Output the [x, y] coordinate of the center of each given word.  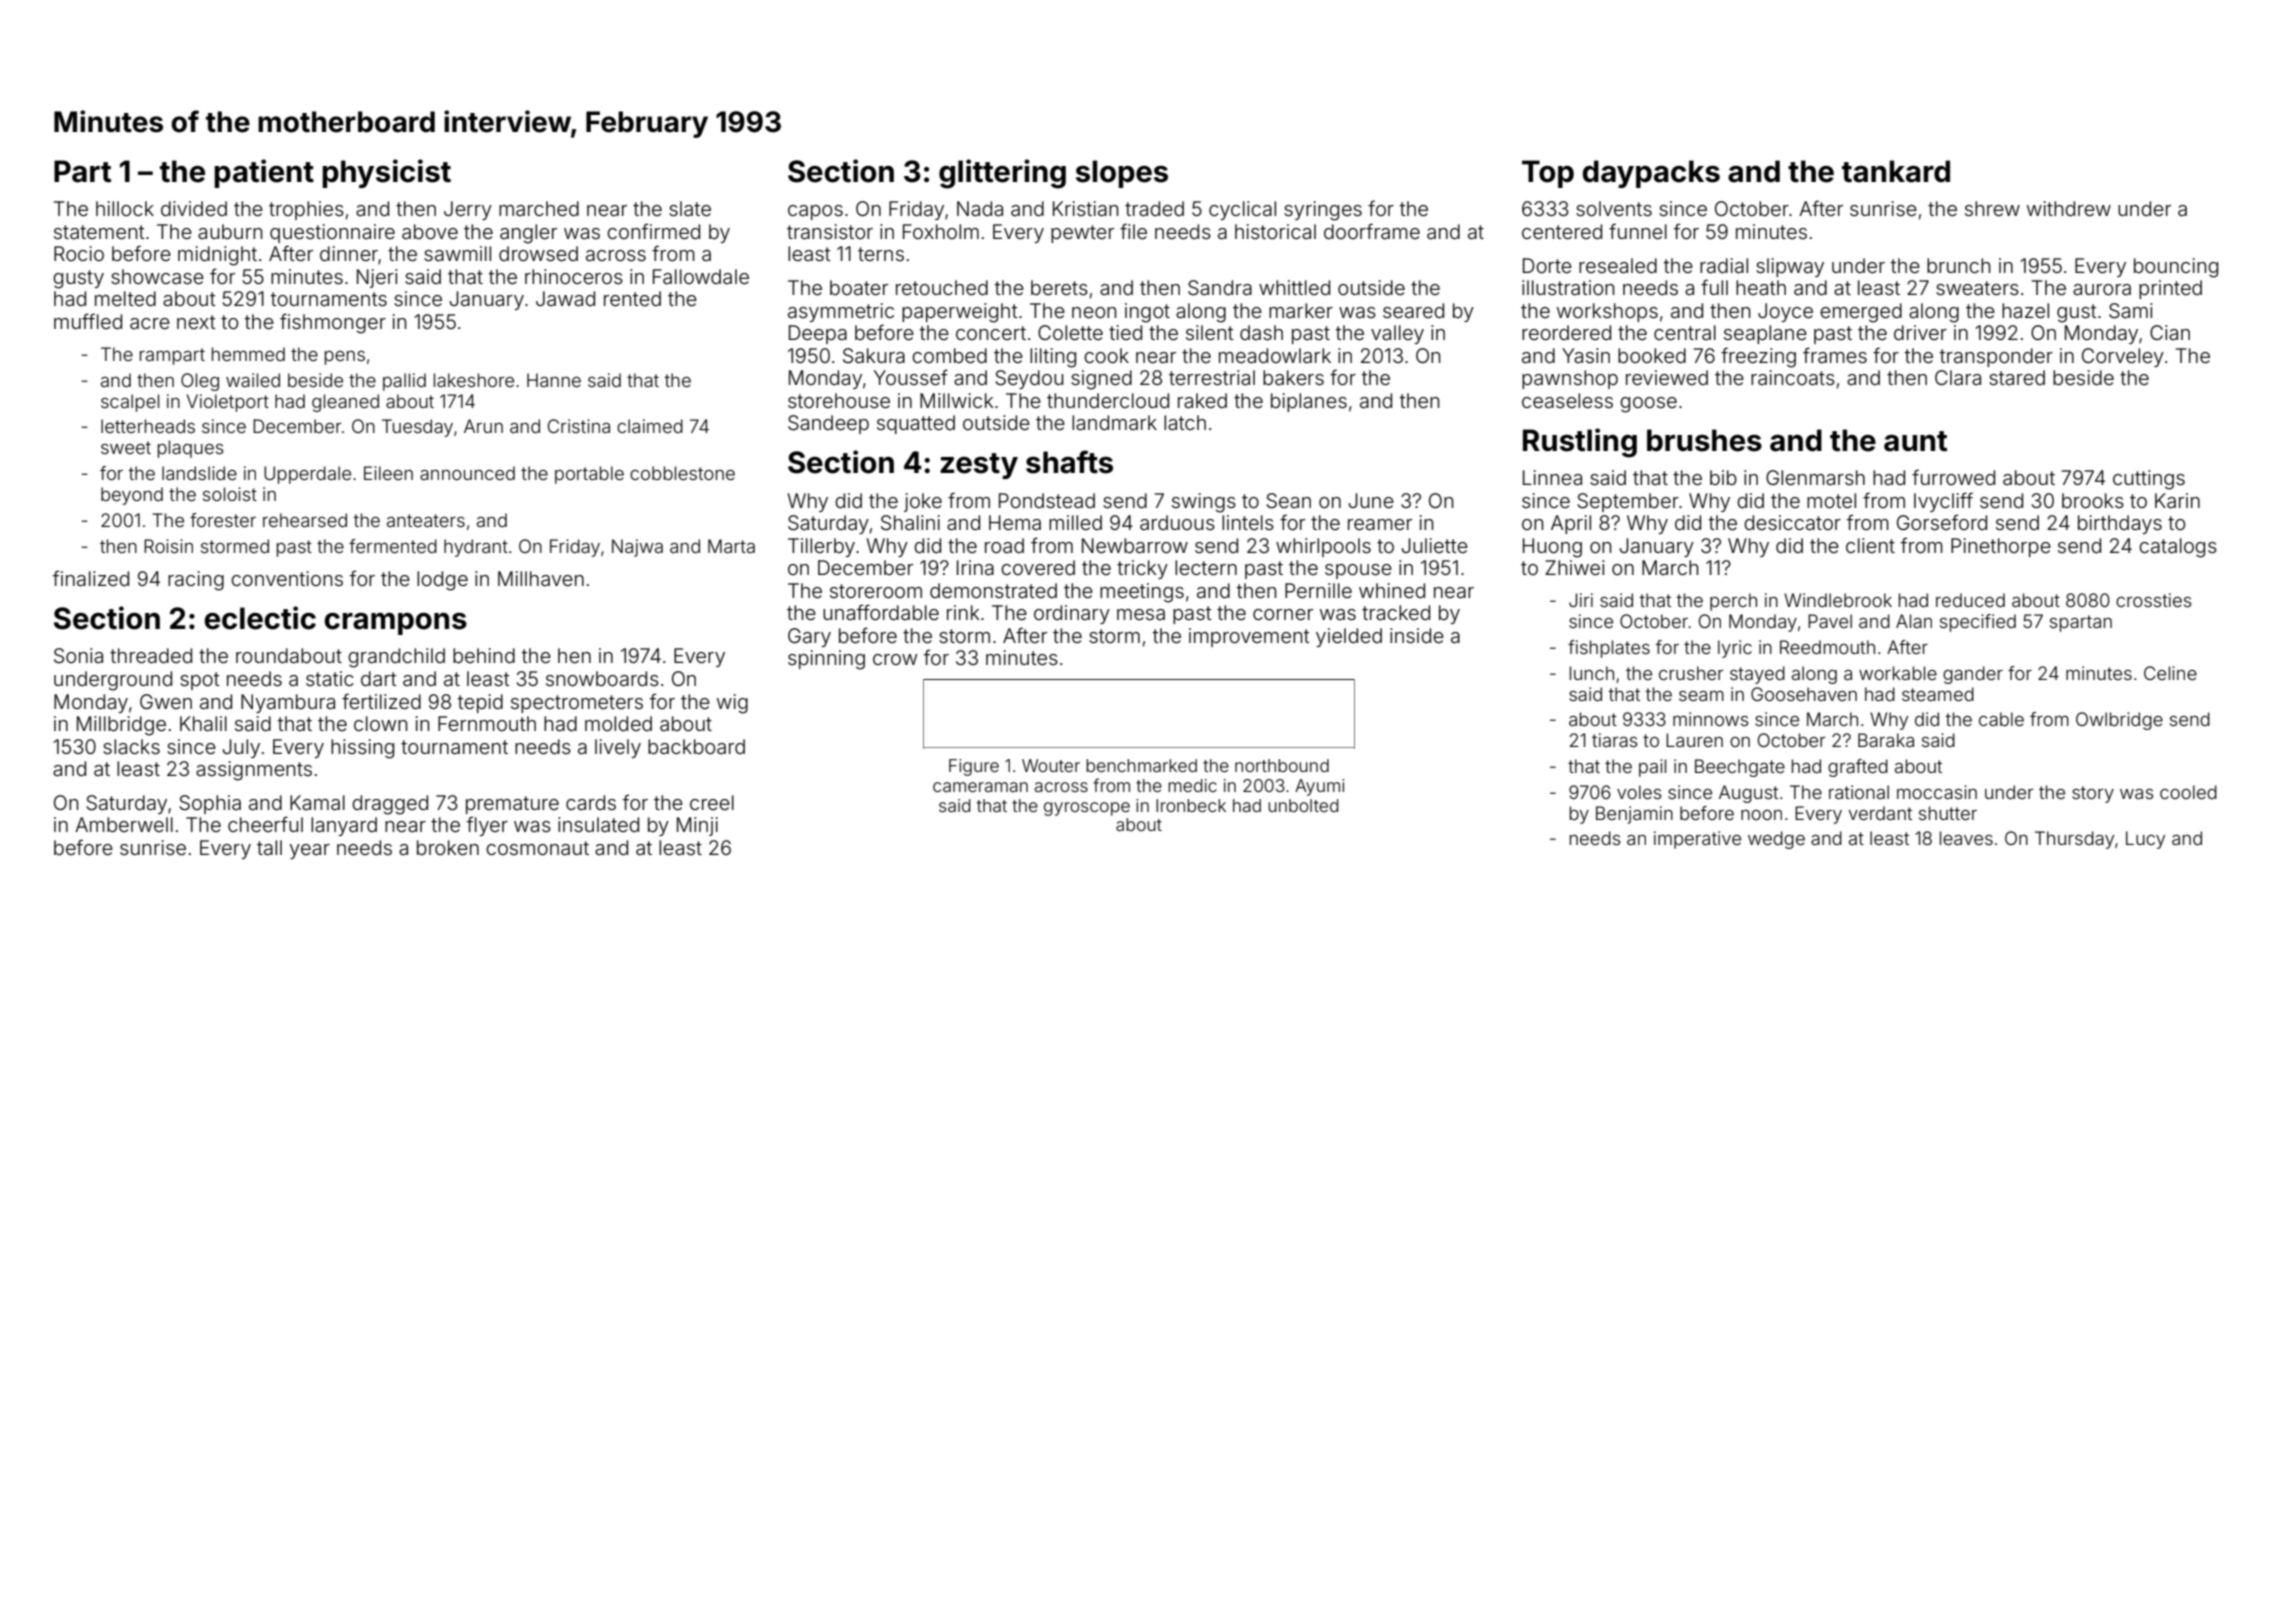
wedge [1776, 840]
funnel [1638, 231]
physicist [386, 173]
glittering [1002, 174]
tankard [1896, 171]
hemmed [248, 354]
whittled [1294, 287]
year [310, 851]
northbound [1282, 765]
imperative [1697, 840]
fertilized [381, 701]
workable [1898, 673]
